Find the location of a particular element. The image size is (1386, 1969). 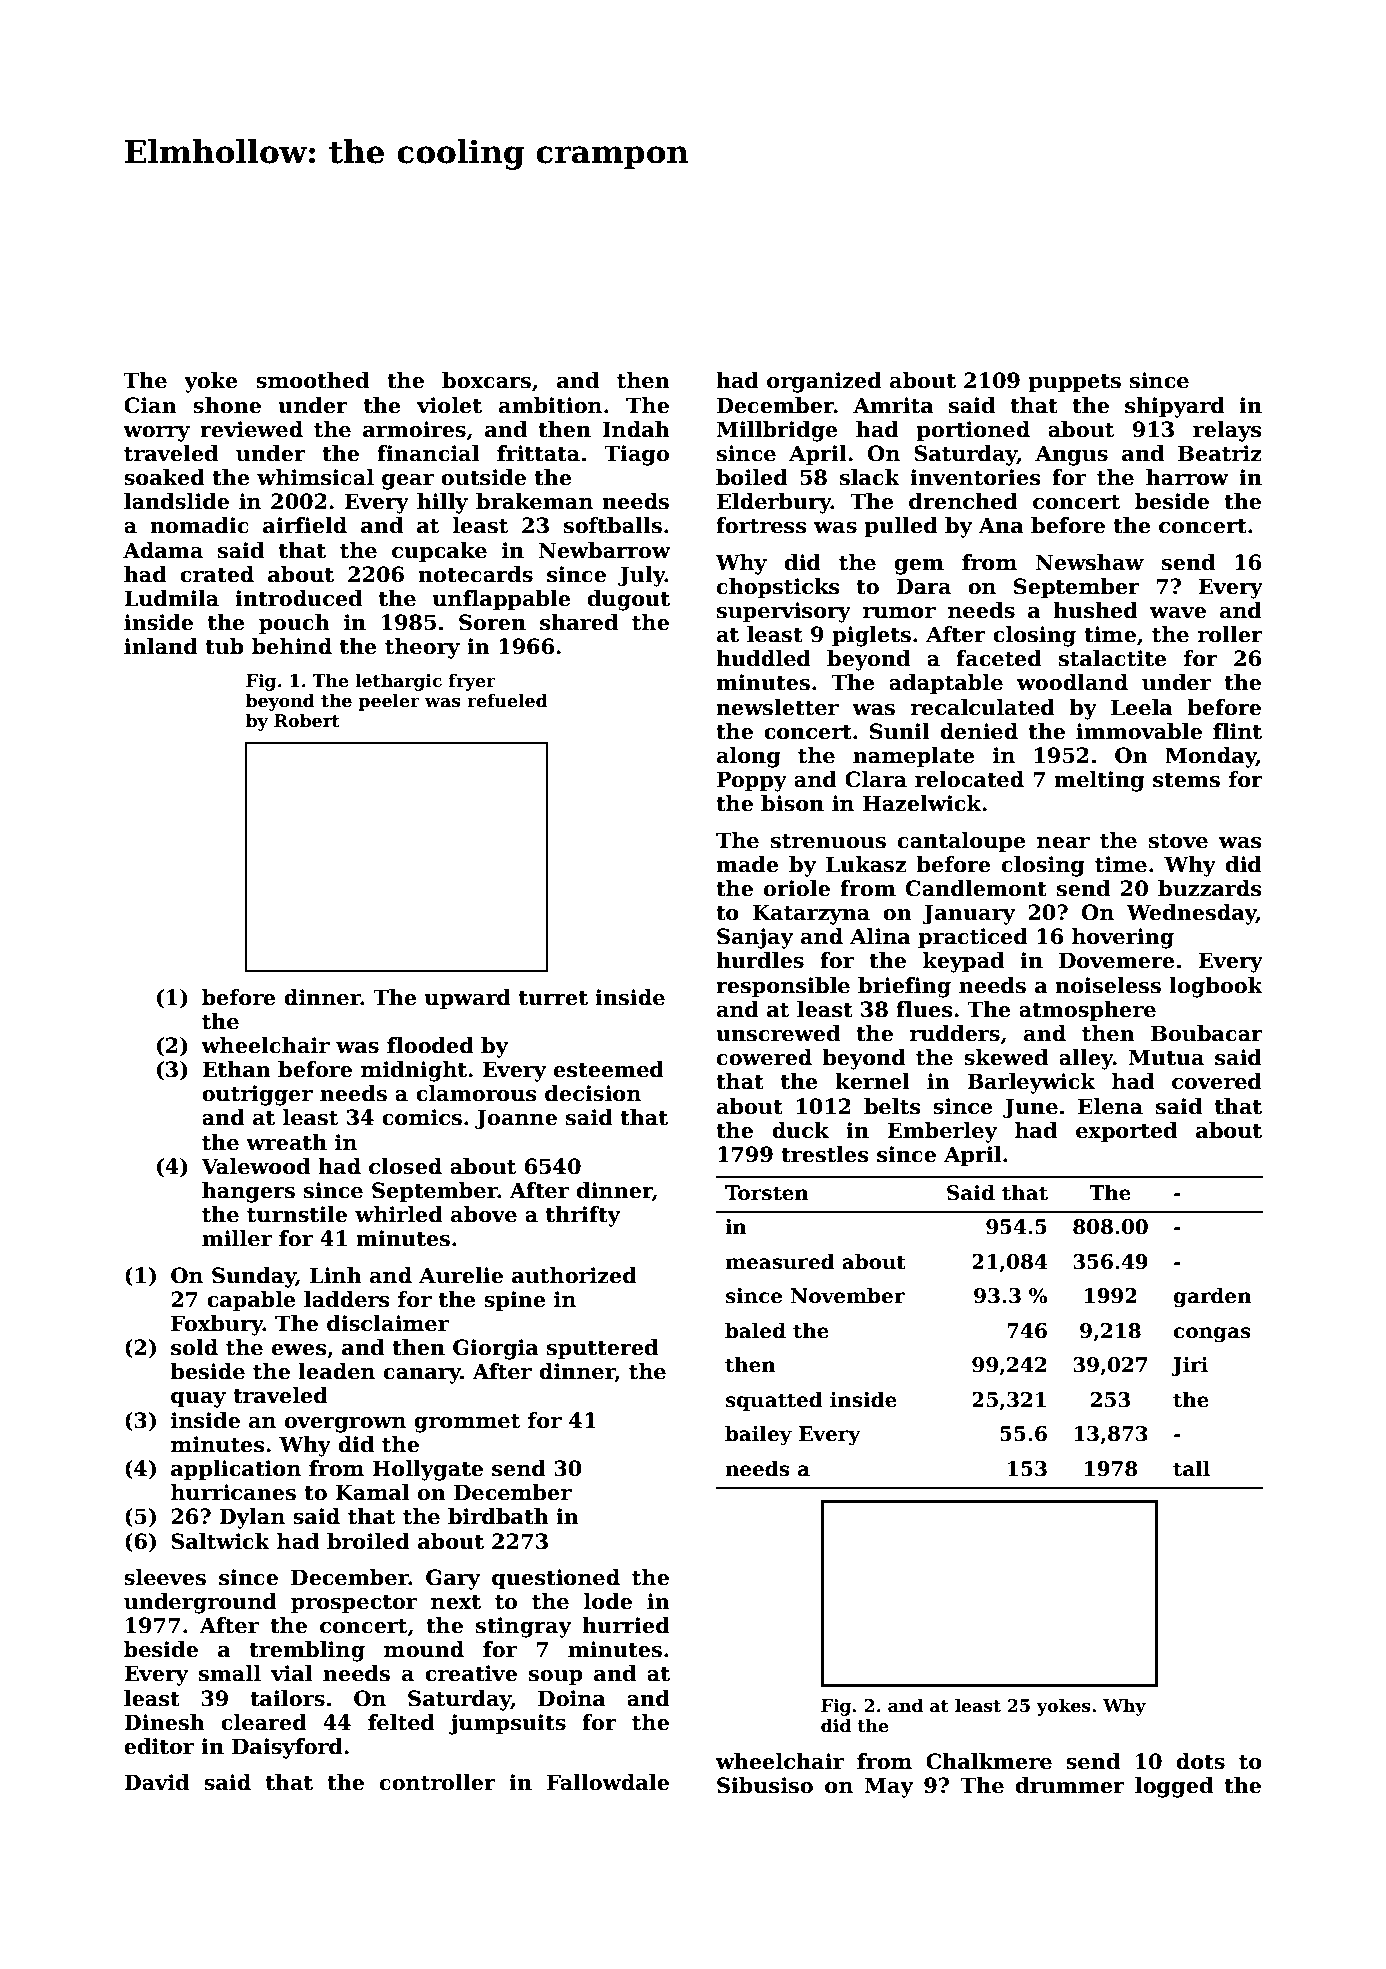

tall is located at coordinates (1191, 1468).
